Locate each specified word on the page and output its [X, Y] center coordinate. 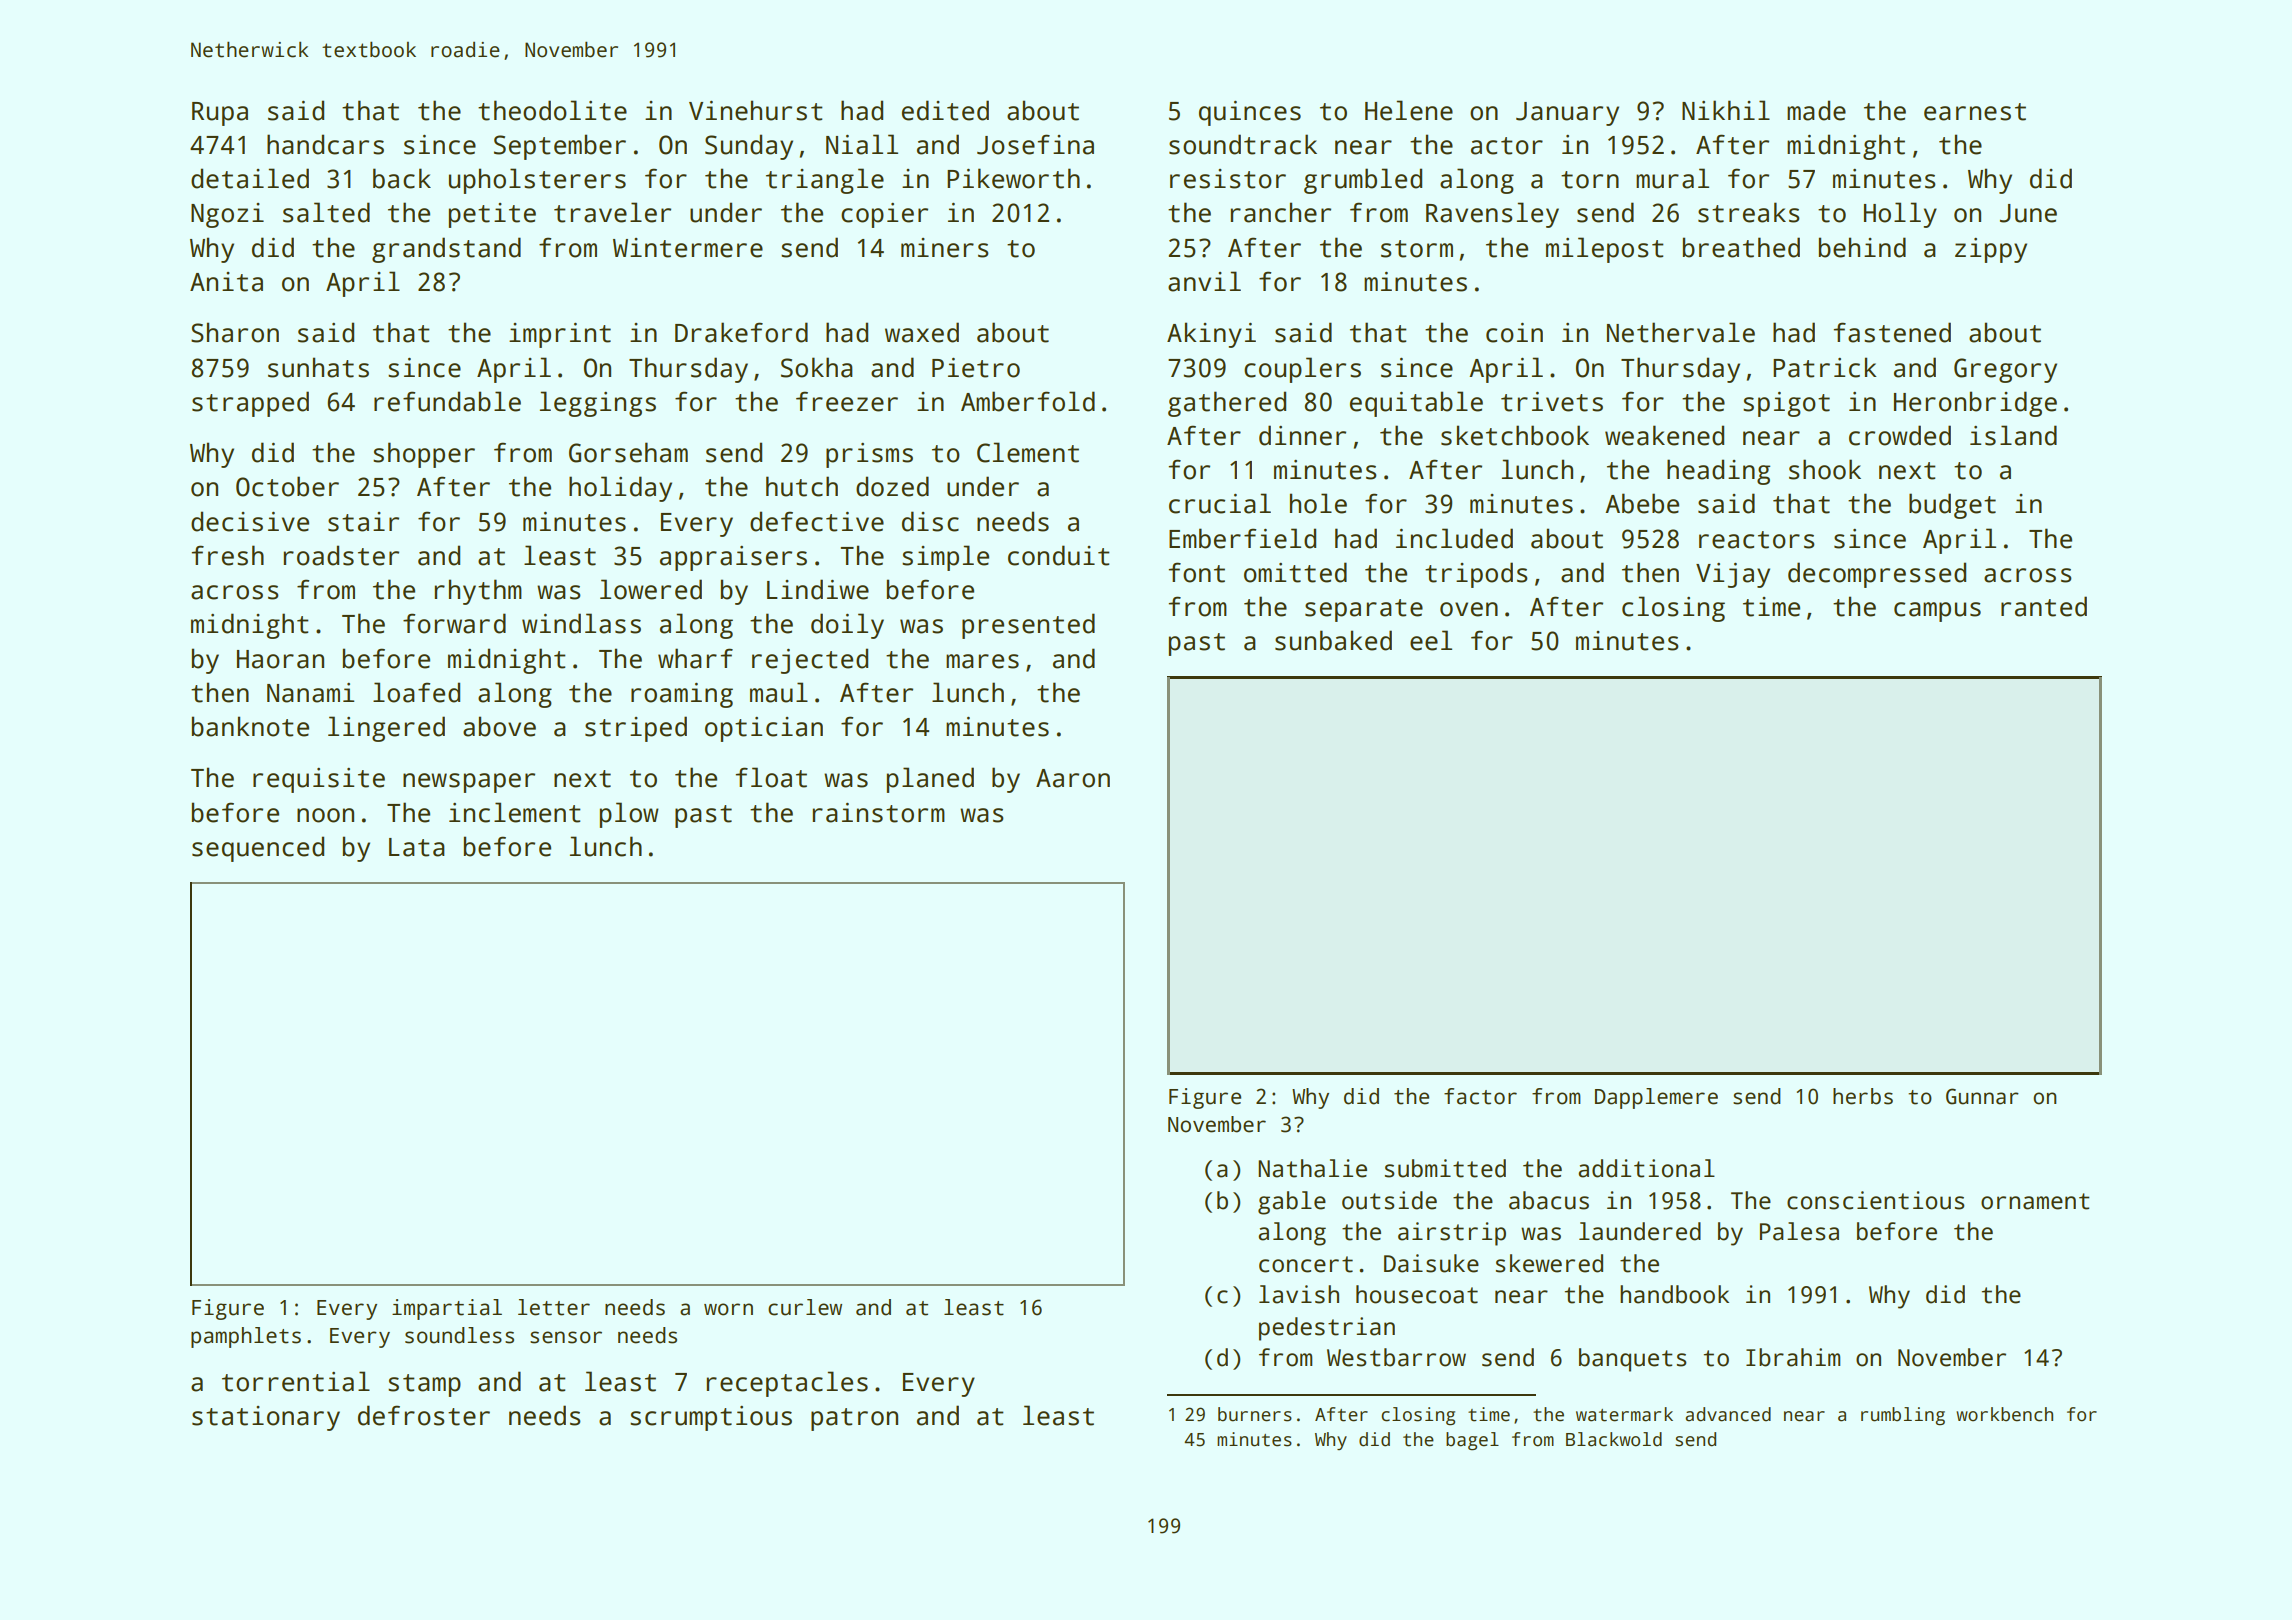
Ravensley [1492, 215]
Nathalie [1312, 1168]
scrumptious [711, 1418]
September [560, 147]
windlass [581, 623]
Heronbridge [1975, 404]
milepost [1605, 250]
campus [1937, 612]
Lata [417, 847]
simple [945, 558]
